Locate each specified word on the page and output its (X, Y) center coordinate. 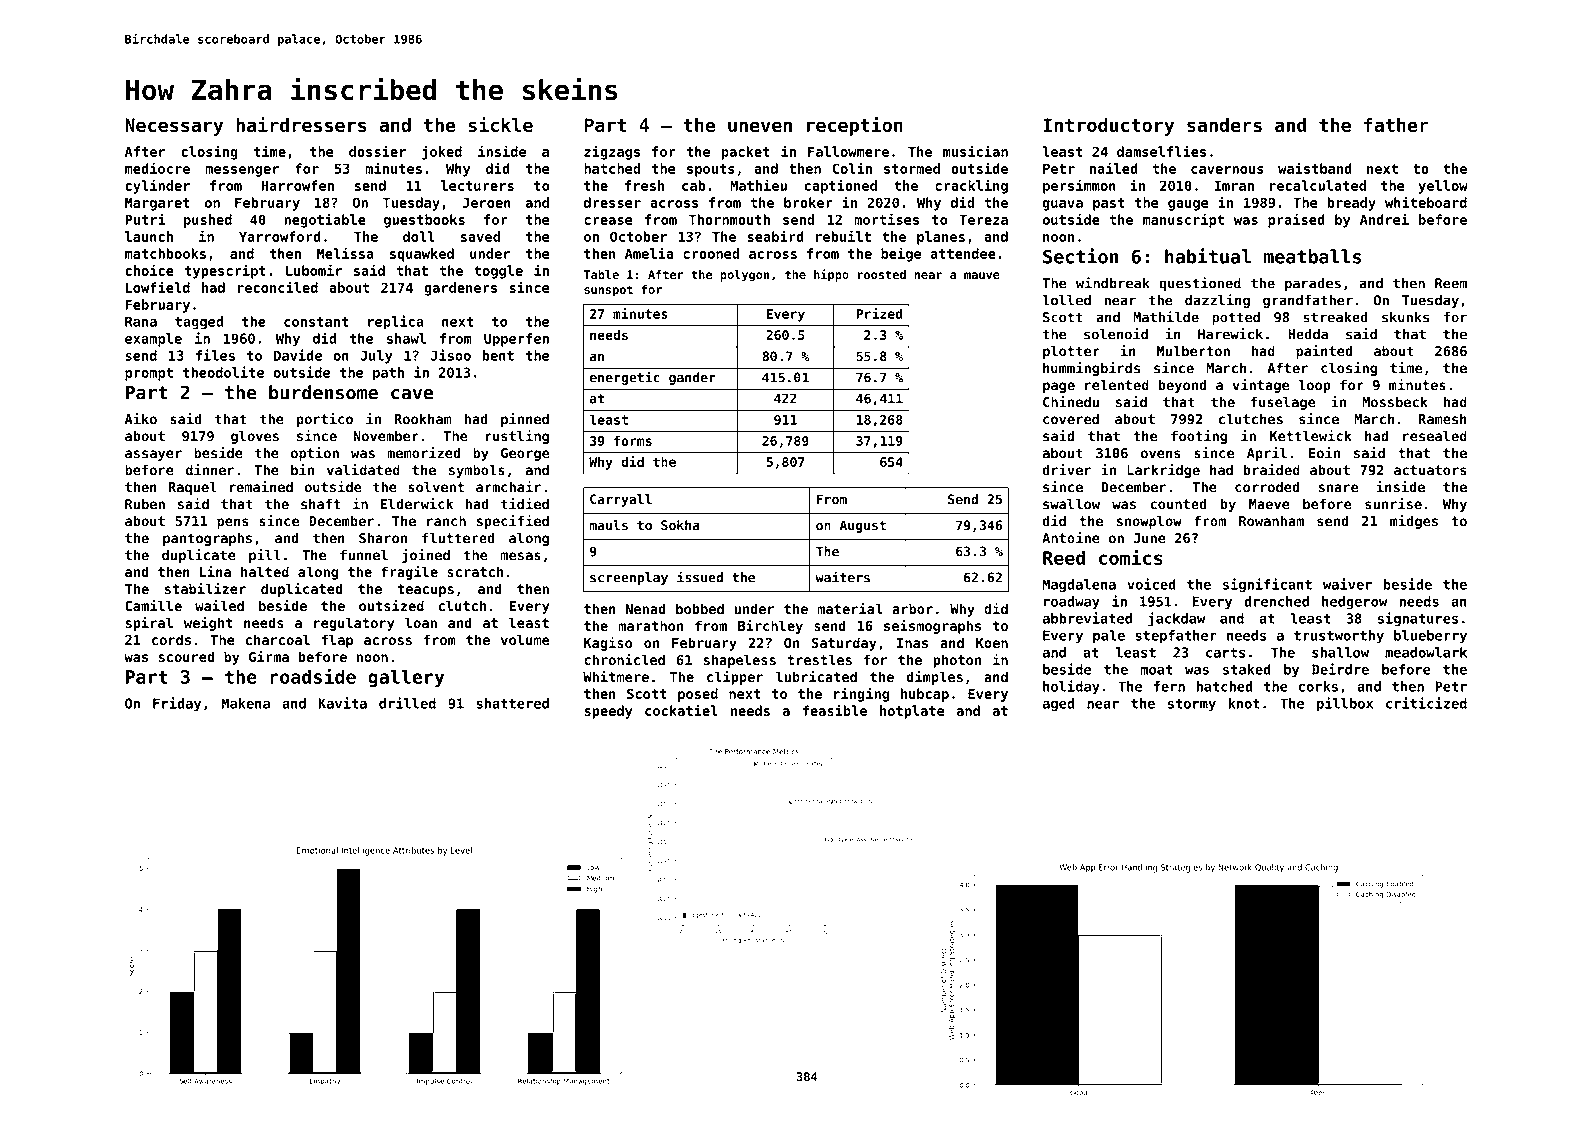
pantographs (207, 539)
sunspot (608, 291)
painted (1324, 352)
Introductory (1108, 127)
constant (316, 322)
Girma (269, 656)
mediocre (157, 168)
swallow (1071, 504)
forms (633, 440)
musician (975, 151)
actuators (1430, 470)
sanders (1224, 125)
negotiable (325, 220)
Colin (852, 168)
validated (363, 470)
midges (1414, 522)
